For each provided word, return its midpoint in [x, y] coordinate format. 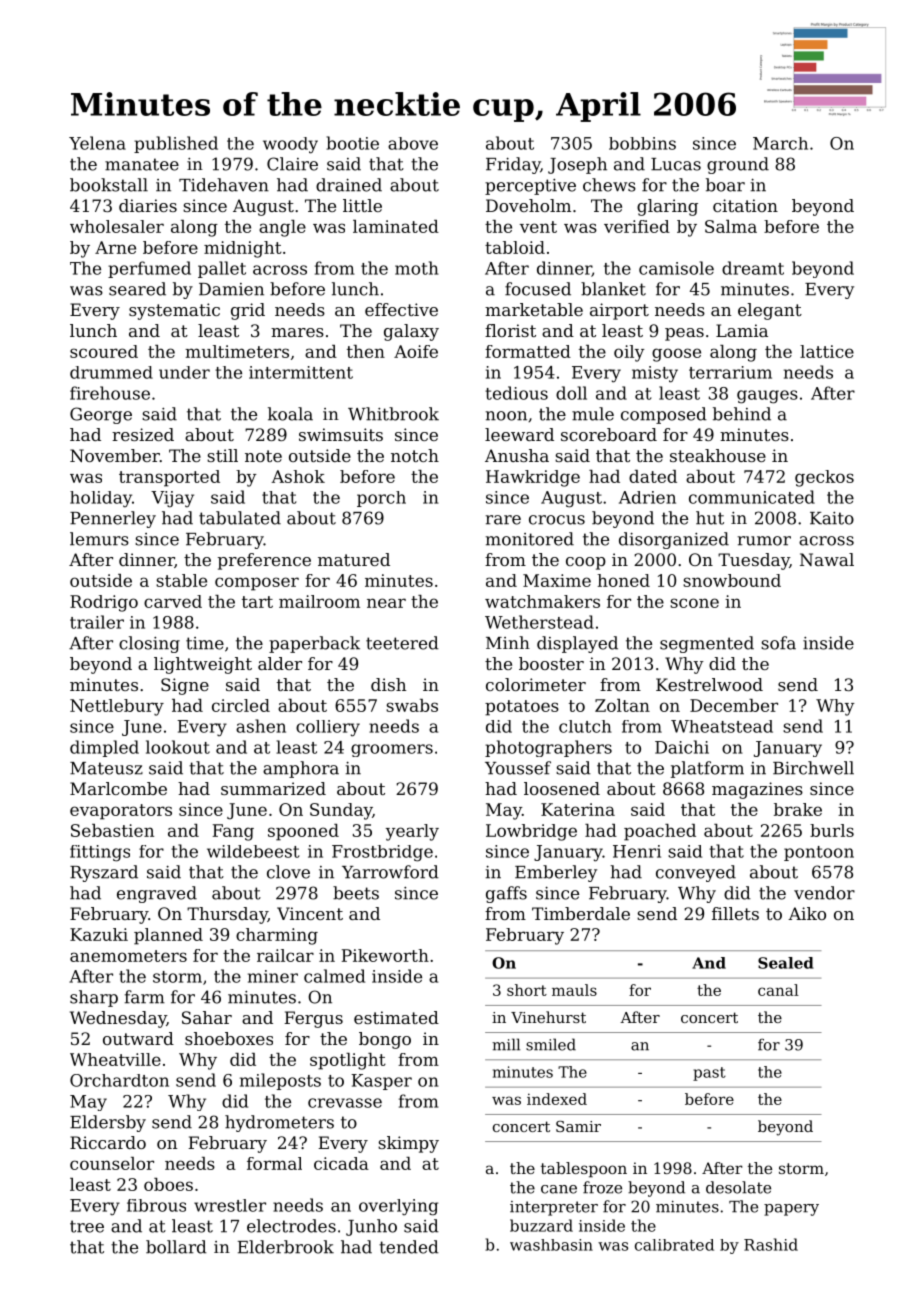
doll [571, 393]
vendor [824, 893]
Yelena [97, 143]
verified [637, 226]
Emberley [556, 873]
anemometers [128, 956]
